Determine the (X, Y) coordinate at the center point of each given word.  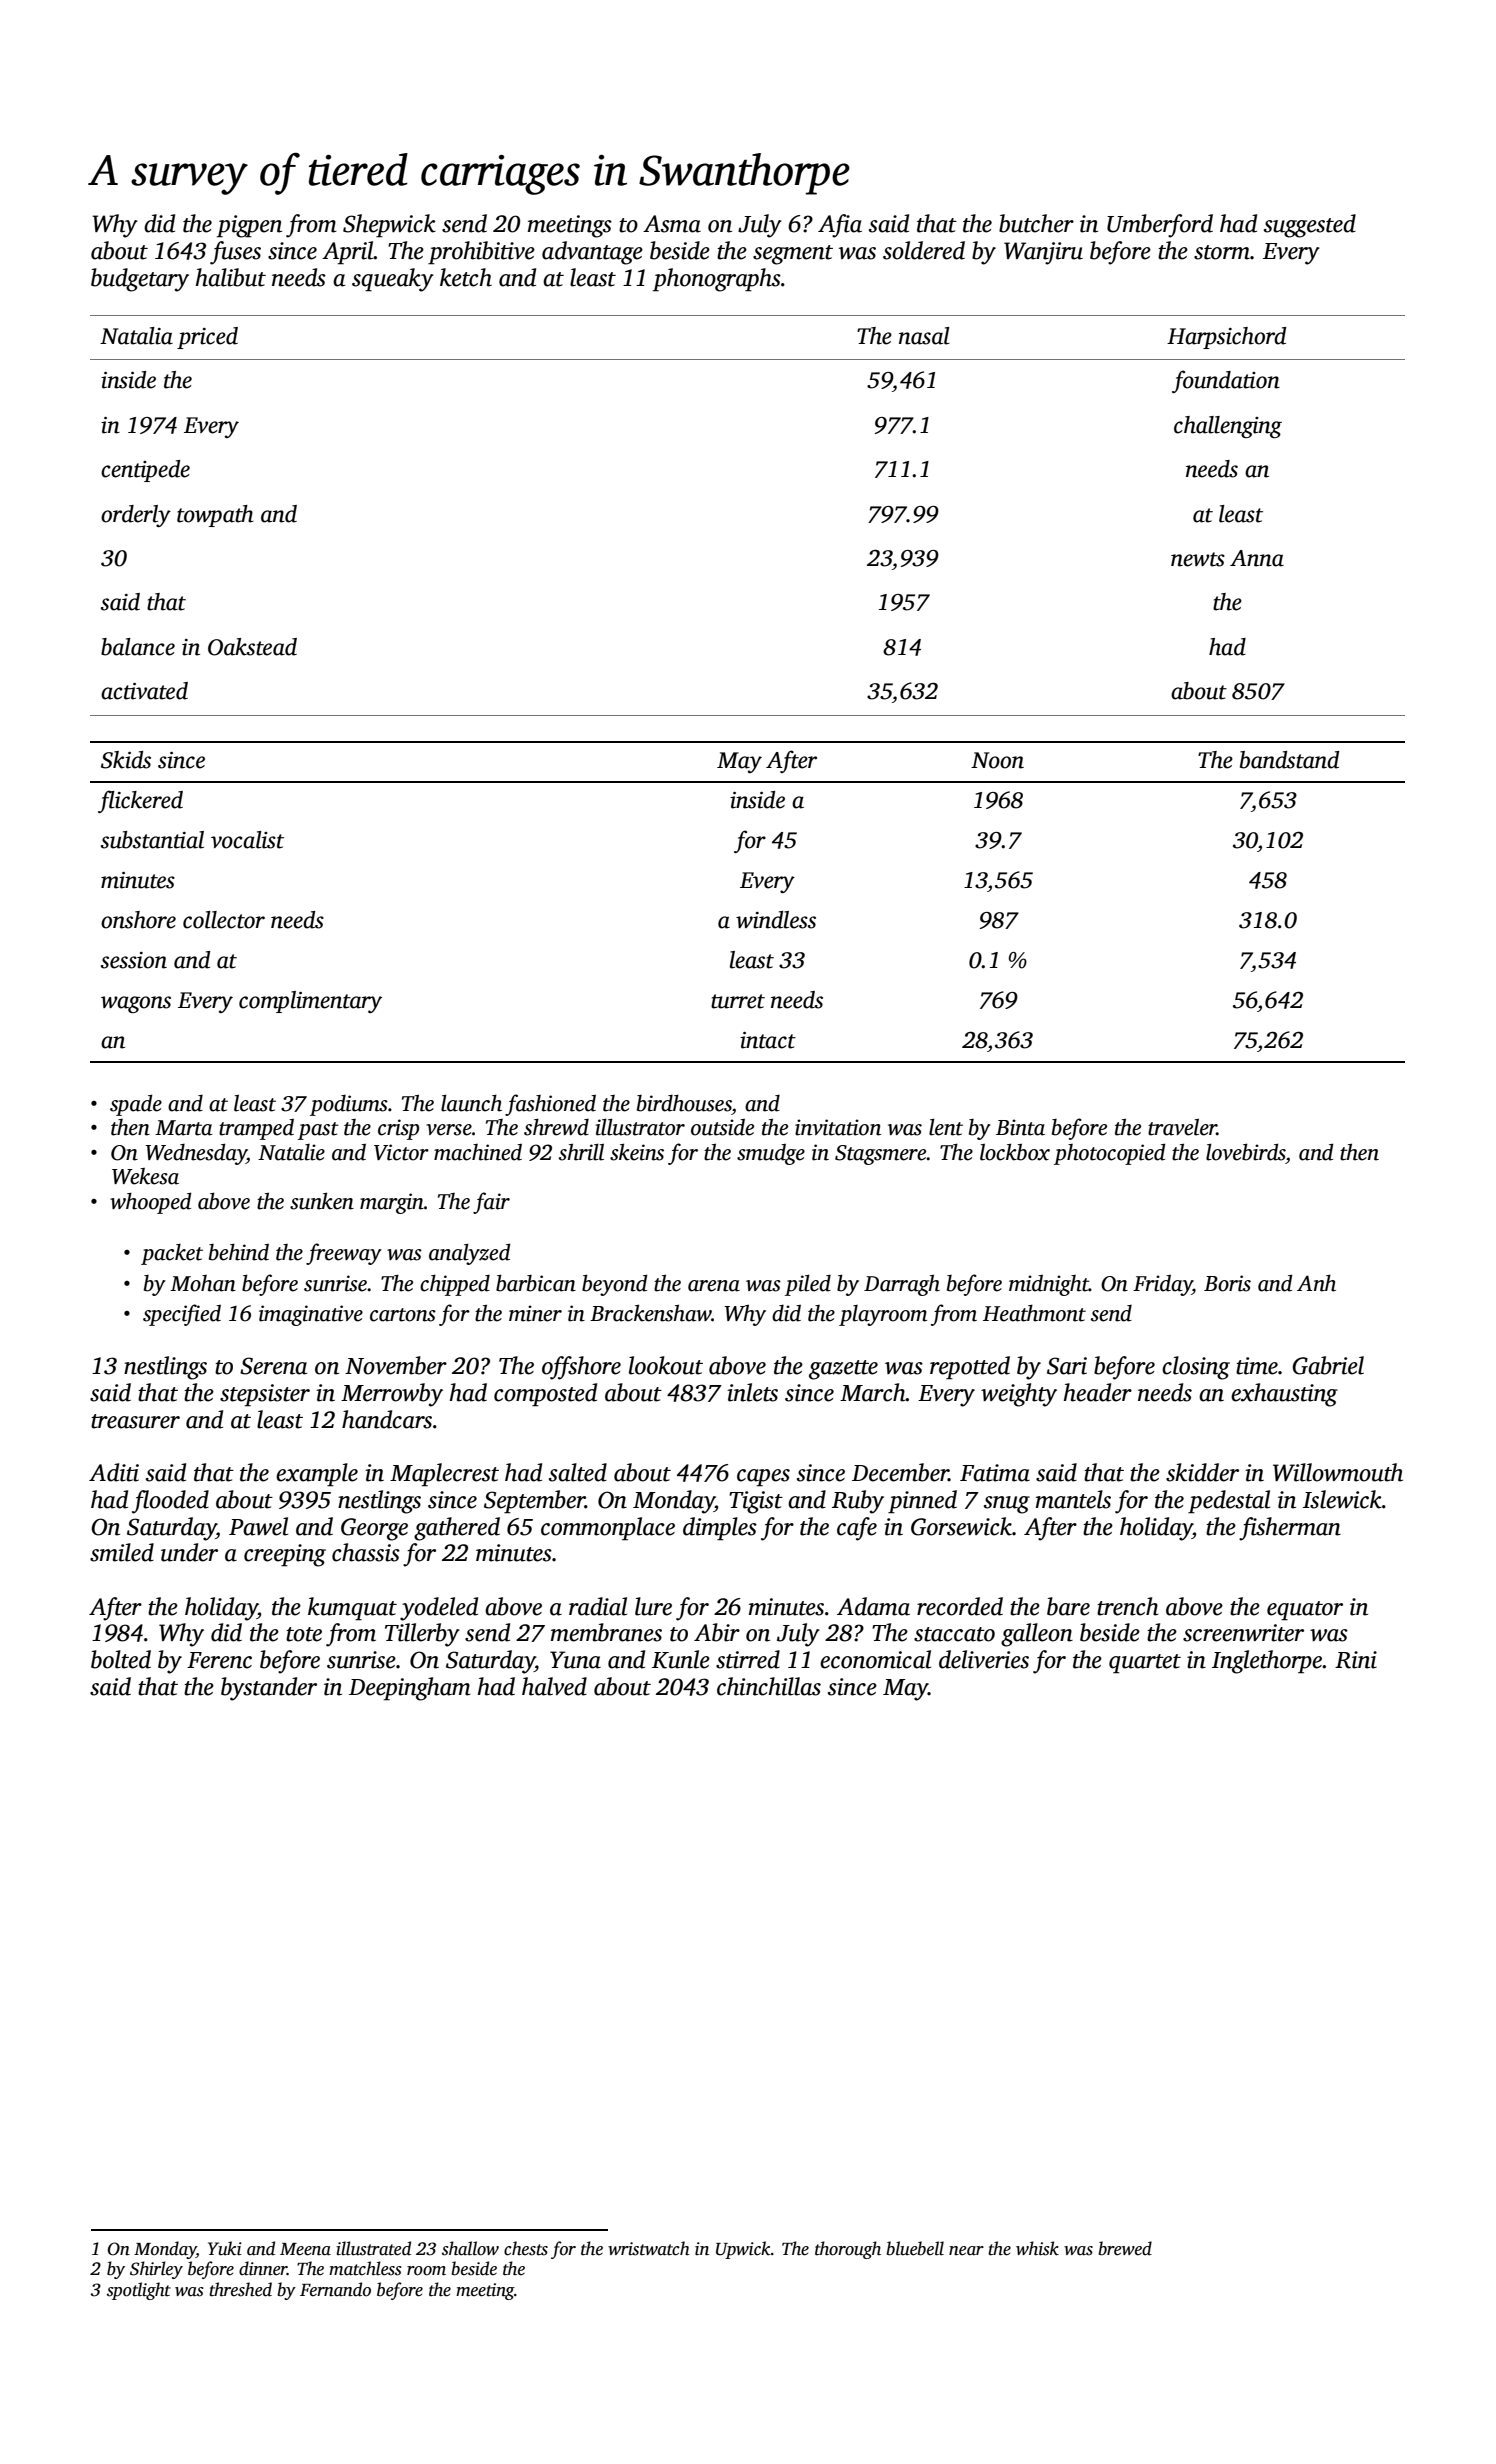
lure (653, 1606)
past (318, 1131)
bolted (121, 1659)
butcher (1036, 223)
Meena (305, 2249)
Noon (997, 760)
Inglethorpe (1267, 1662)
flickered (140, 801)
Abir (717, 1632)
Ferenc (219, 1660)
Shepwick (389, 226)
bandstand (1289, 760)
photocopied (1109, 1154)
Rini (1356, 1660)
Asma (672, 224)
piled (808, 1285)
